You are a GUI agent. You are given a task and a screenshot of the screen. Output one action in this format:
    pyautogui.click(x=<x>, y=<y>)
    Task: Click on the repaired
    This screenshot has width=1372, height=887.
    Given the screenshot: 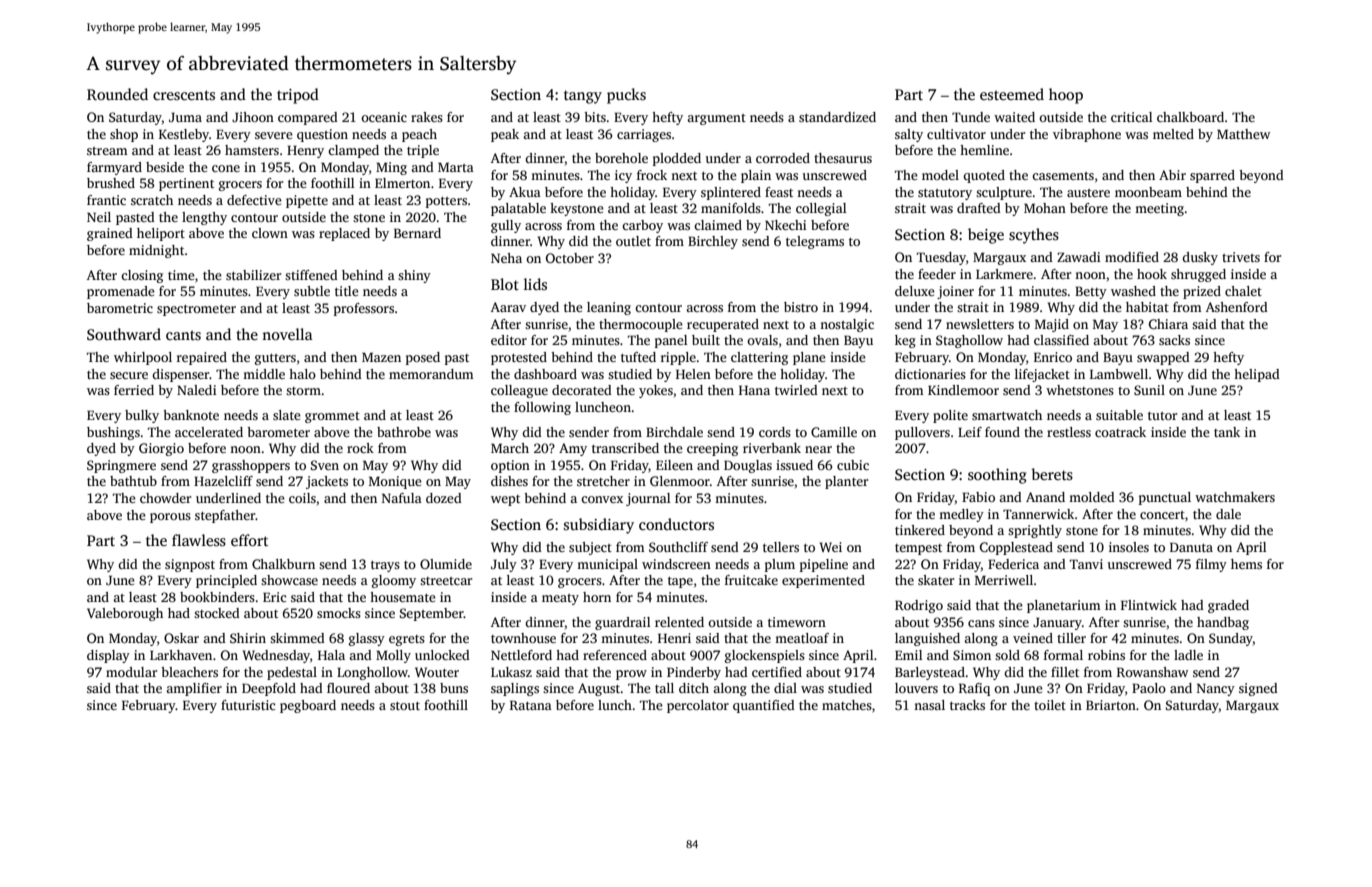 What is the action you would take?
    pyautogui.click(x=202, y=358)
